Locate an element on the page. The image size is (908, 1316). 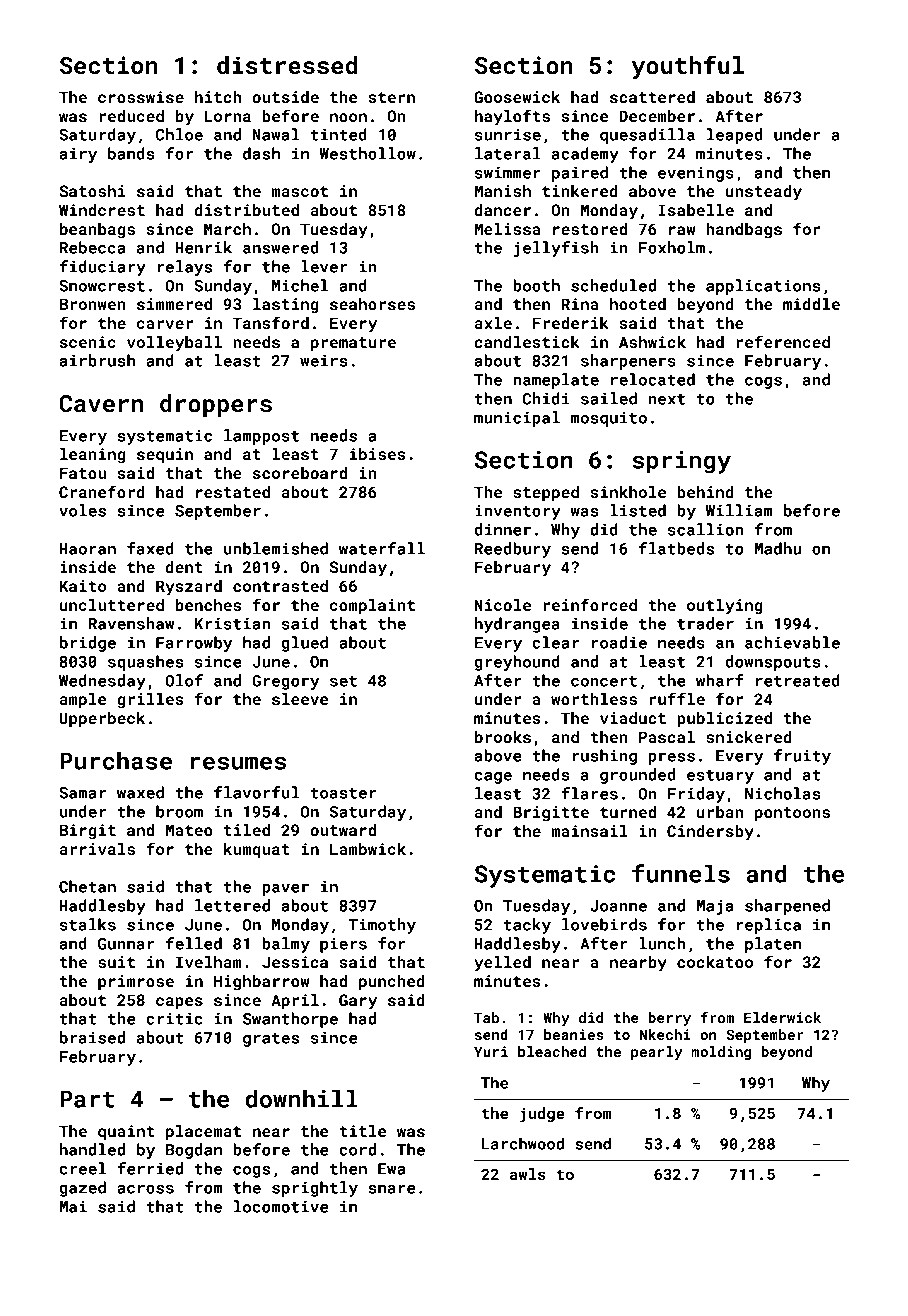
unsteady is located at coordinates (764, 193).
